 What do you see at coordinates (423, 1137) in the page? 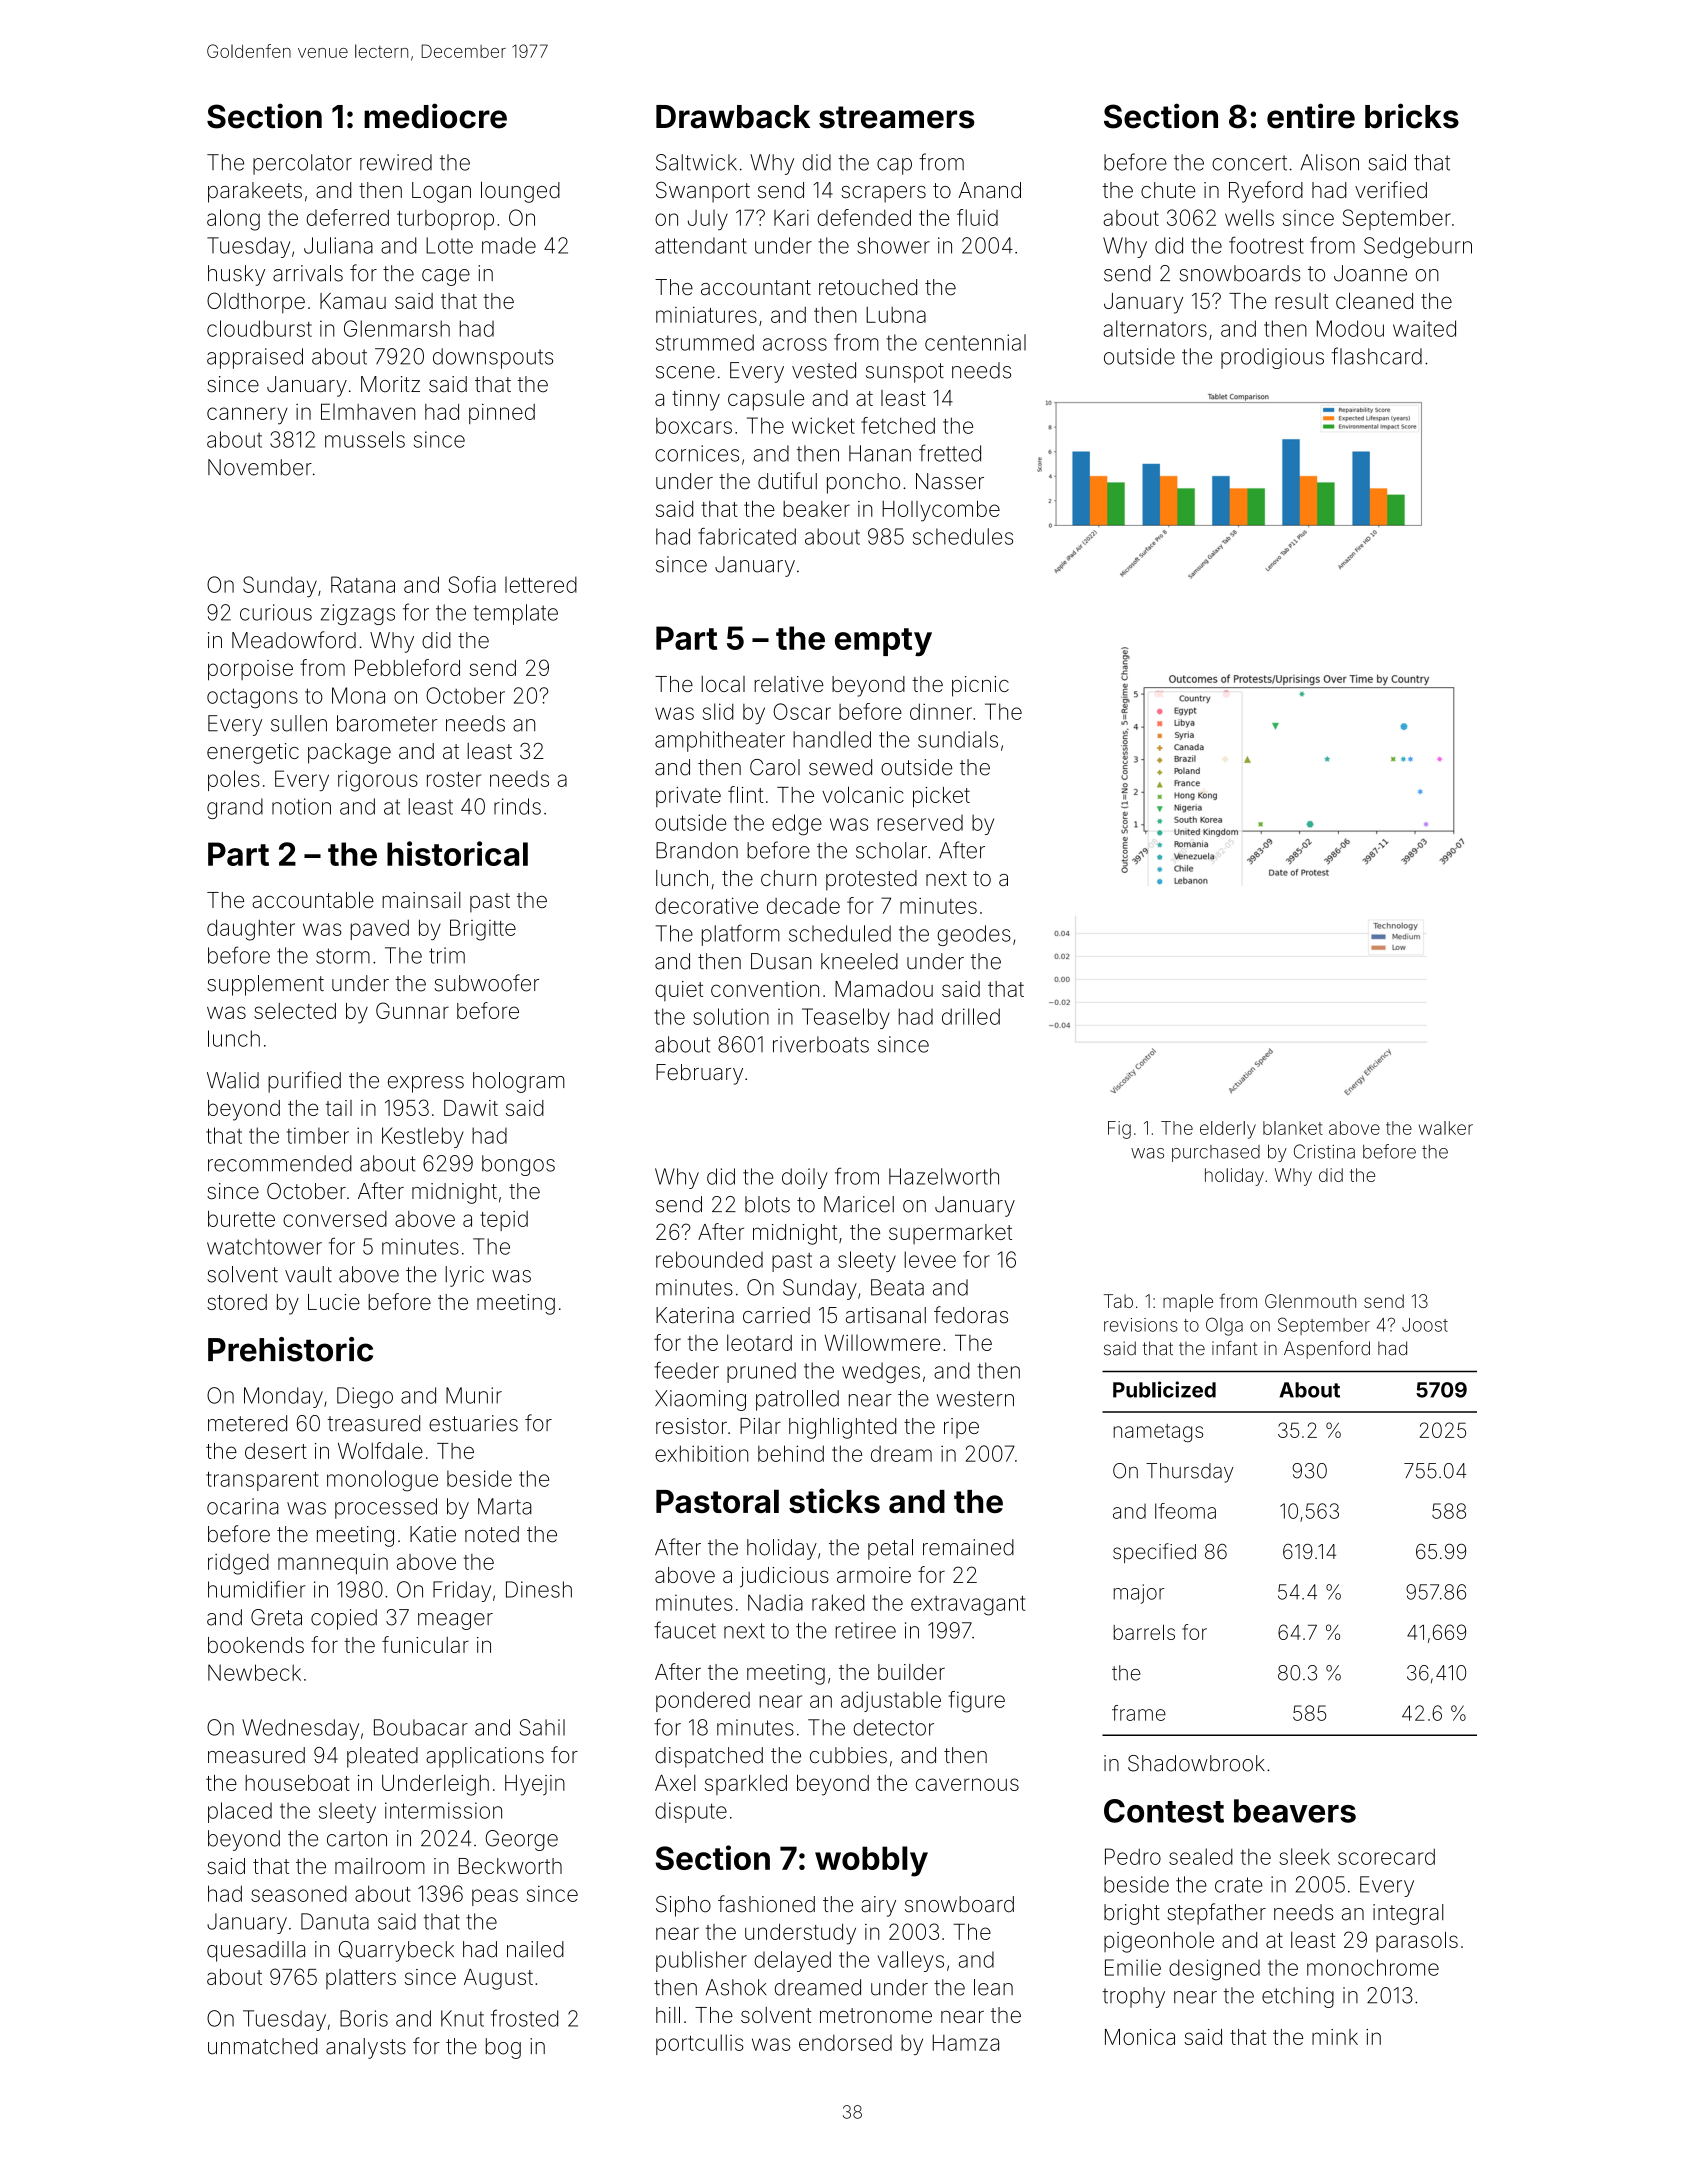
I see `Kestleby` at bounding box center [423, 1137].
